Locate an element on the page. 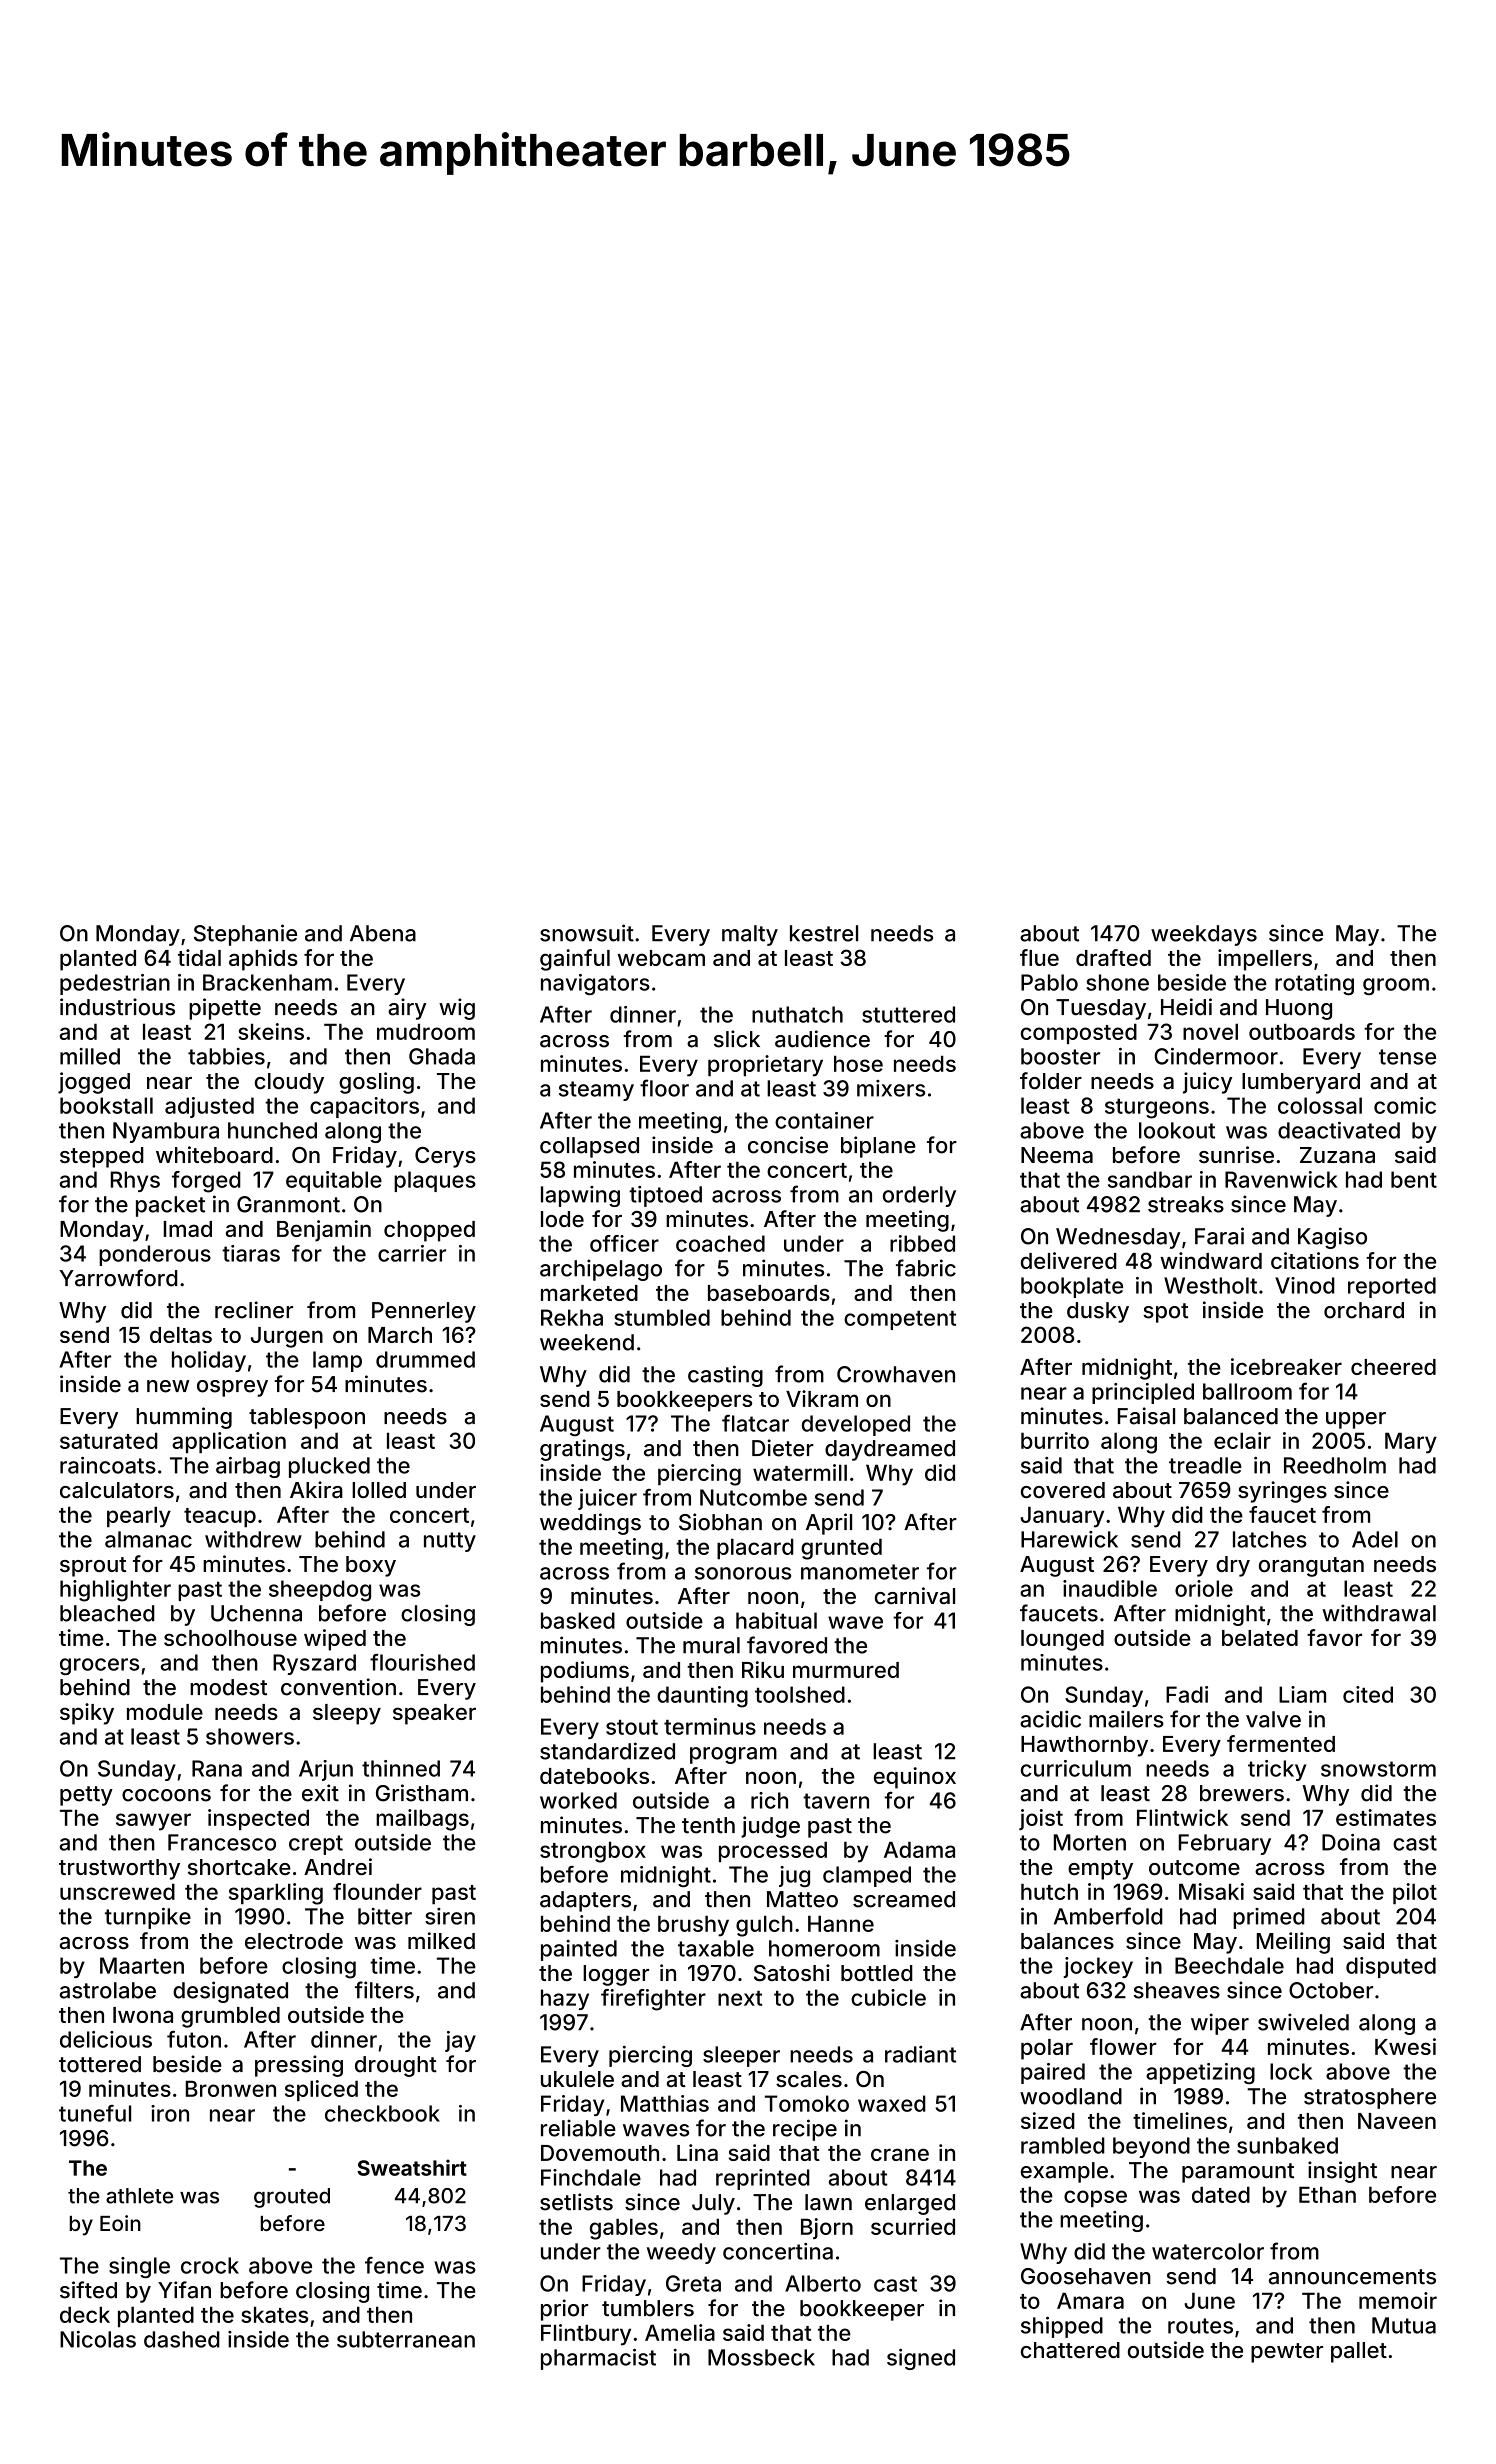 The image size is (1496, 2464). pharmacist is located at coordinates (598, 2359).
